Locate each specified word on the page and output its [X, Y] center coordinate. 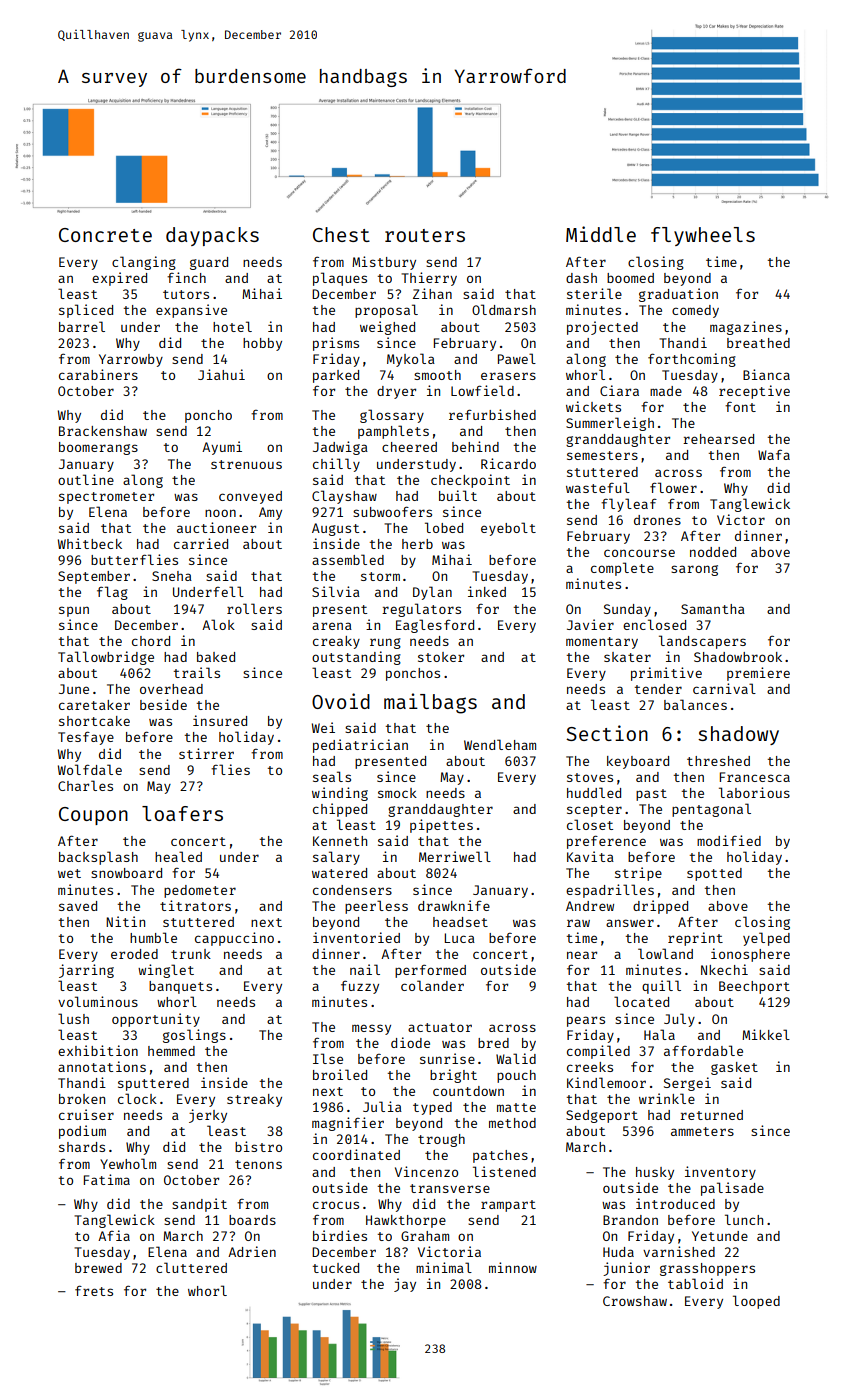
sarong [694, 570]
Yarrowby [131, 360]
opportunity [156, 1020]
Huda [618, 1252]
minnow [513, 1267]
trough [441, 1140]
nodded [713, 552]
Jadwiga [340, 448]
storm [380, 576]
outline [86, 479]
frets [94, 1290]
